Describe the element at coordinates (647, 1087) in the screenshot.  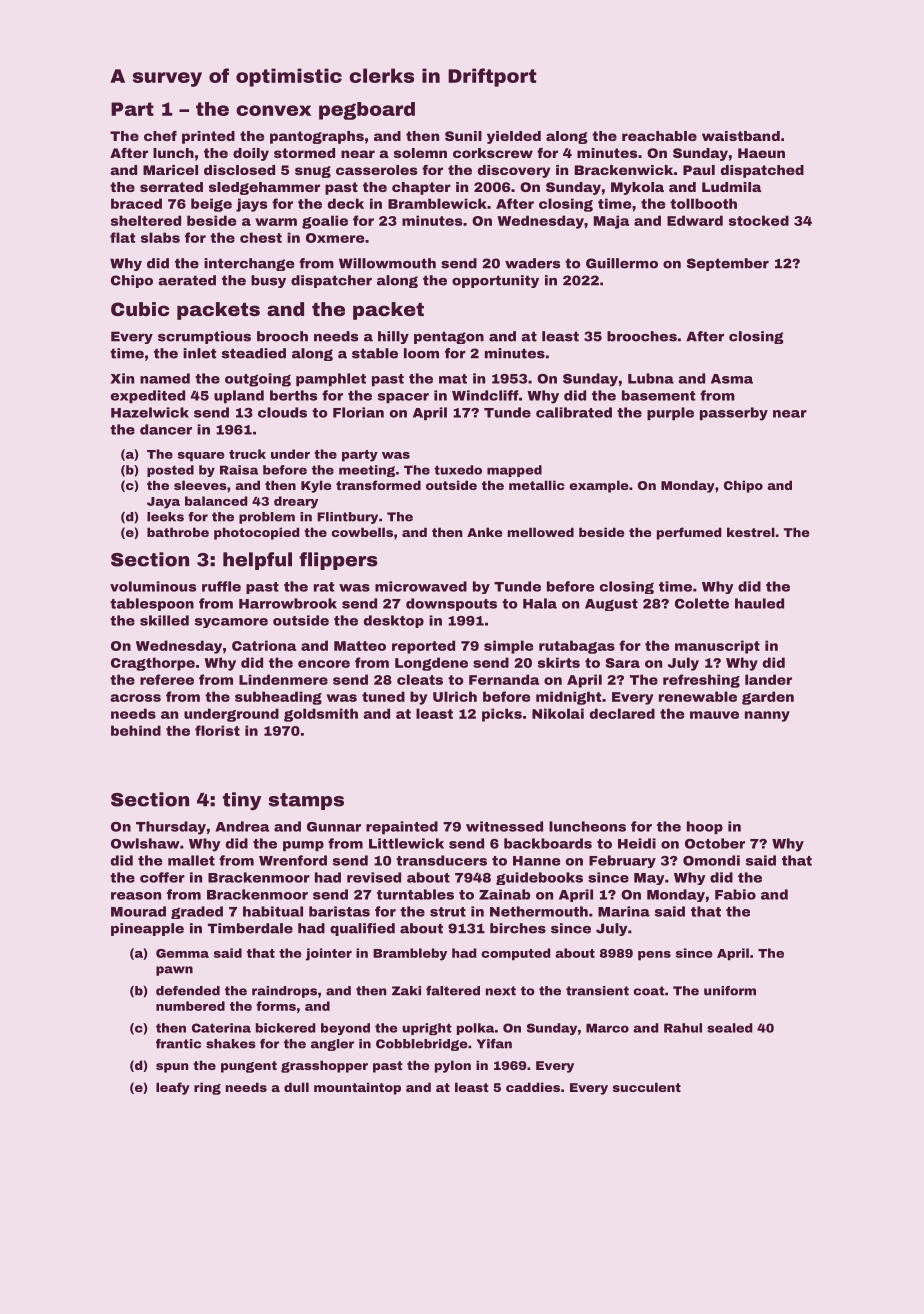
I see `succulent` at that location.
